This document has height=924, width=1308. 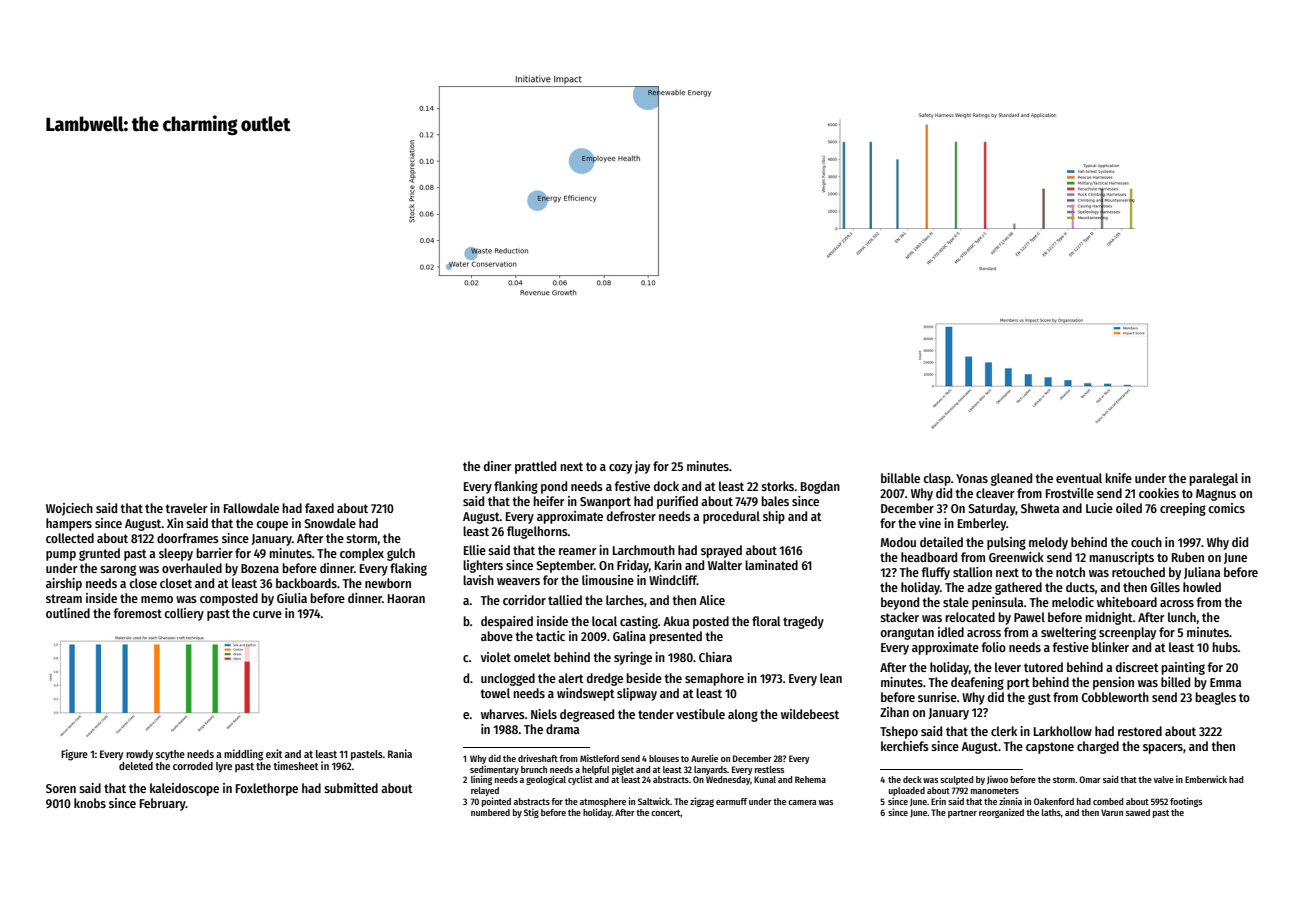 I want to click on exit, so click(x=274, y=753).
